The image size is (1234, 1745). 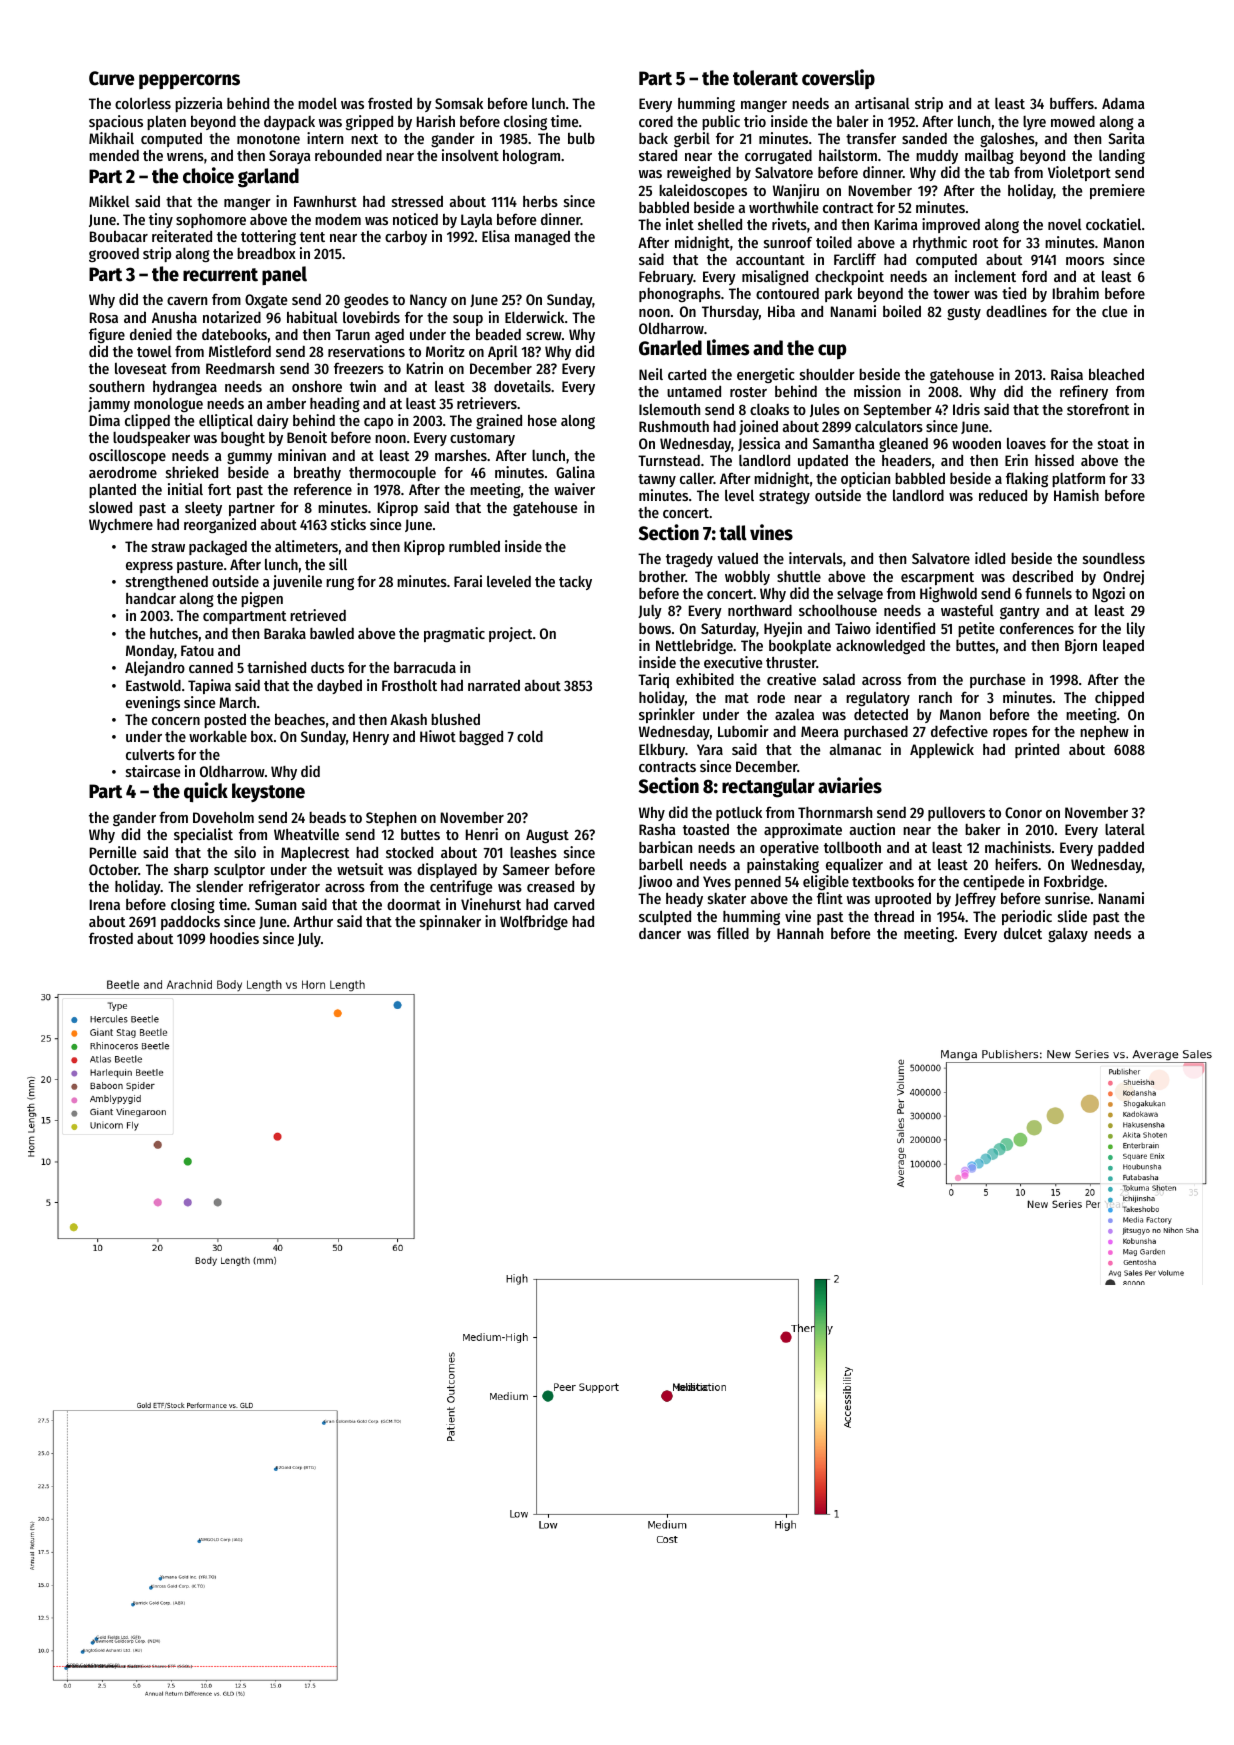 I want to click on wrens, so click(x=185, y=157).
